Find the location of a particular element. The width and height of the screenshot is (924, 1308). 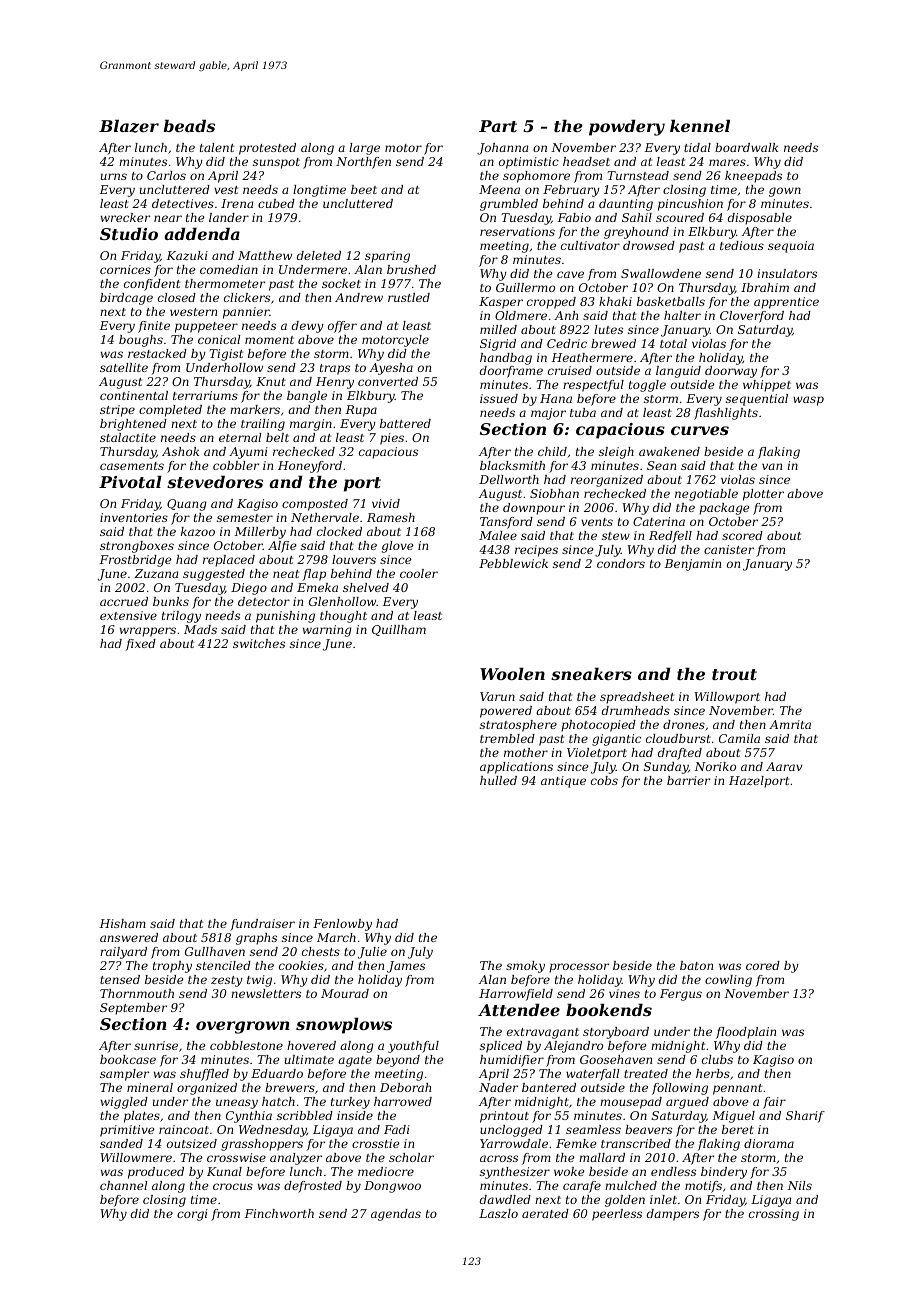

plotter is located at coordinates (763, 495).
